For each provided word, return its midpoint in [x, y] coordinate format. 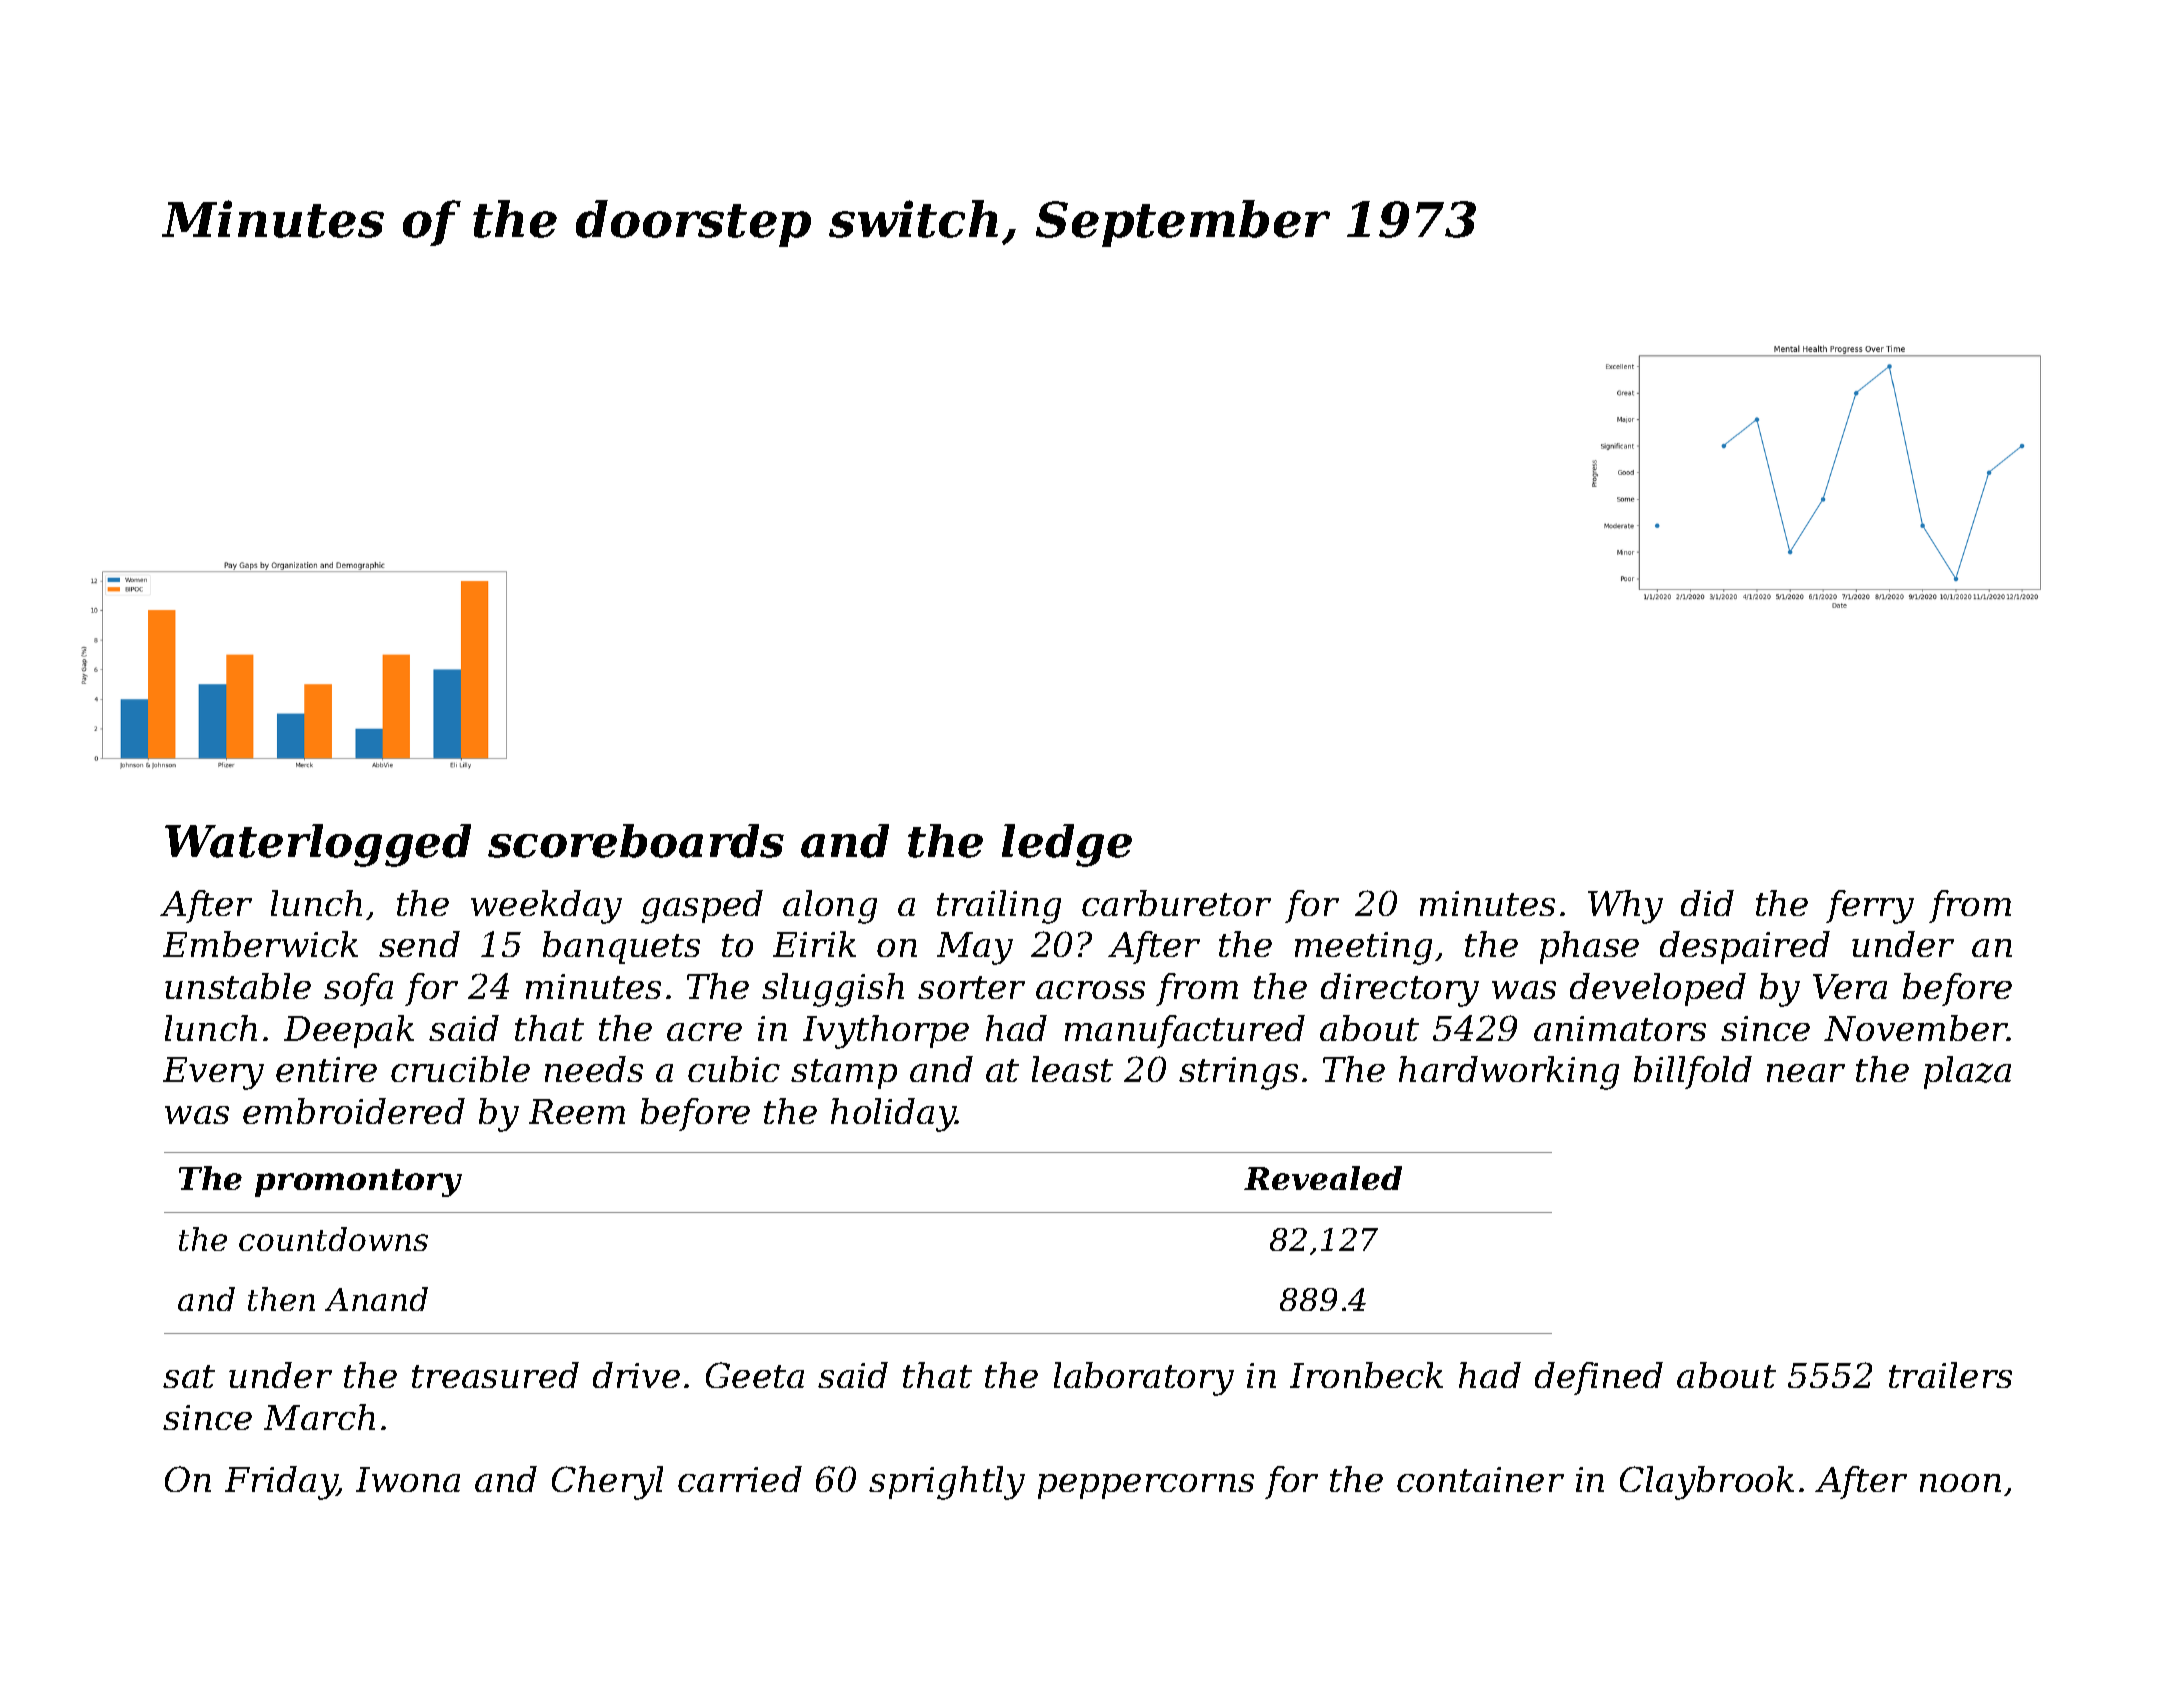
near [1806, 1073]
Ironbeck [1366, 1375]
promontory [358, 1183]
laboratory [1144, 1379]
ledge [1067, 845]
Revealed [1323, 1178]
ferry [1870, 907]
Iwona [408, 1479]
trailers [1950, 1375]
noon [1960, 1483]
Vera [1850, 986]
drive [636, 1375]
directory [1400, 990]
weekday [546, 907]
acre [704, 1032]
